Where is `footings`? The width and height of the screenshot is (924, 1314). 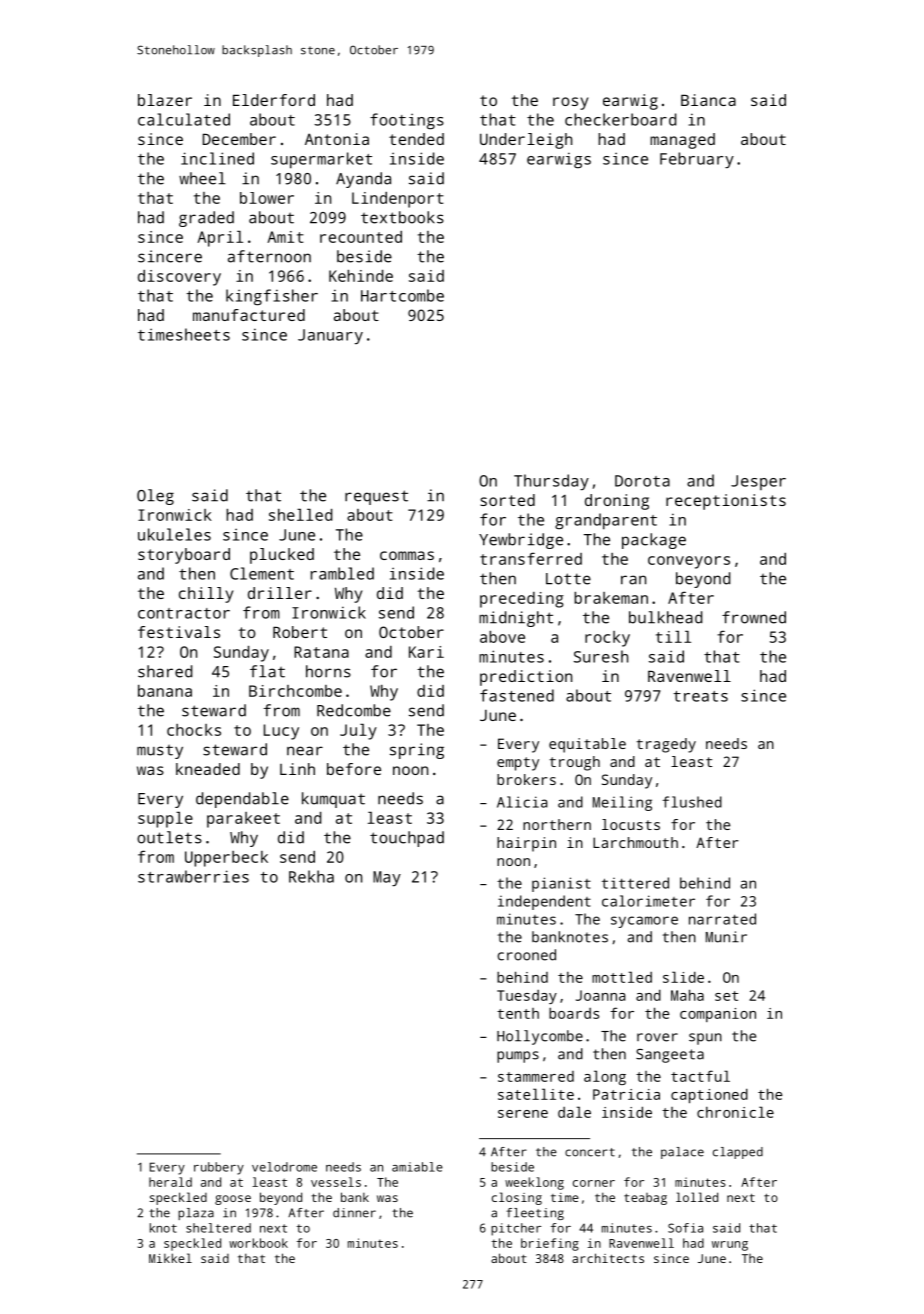 footings is located at coordinates (407, 121).
